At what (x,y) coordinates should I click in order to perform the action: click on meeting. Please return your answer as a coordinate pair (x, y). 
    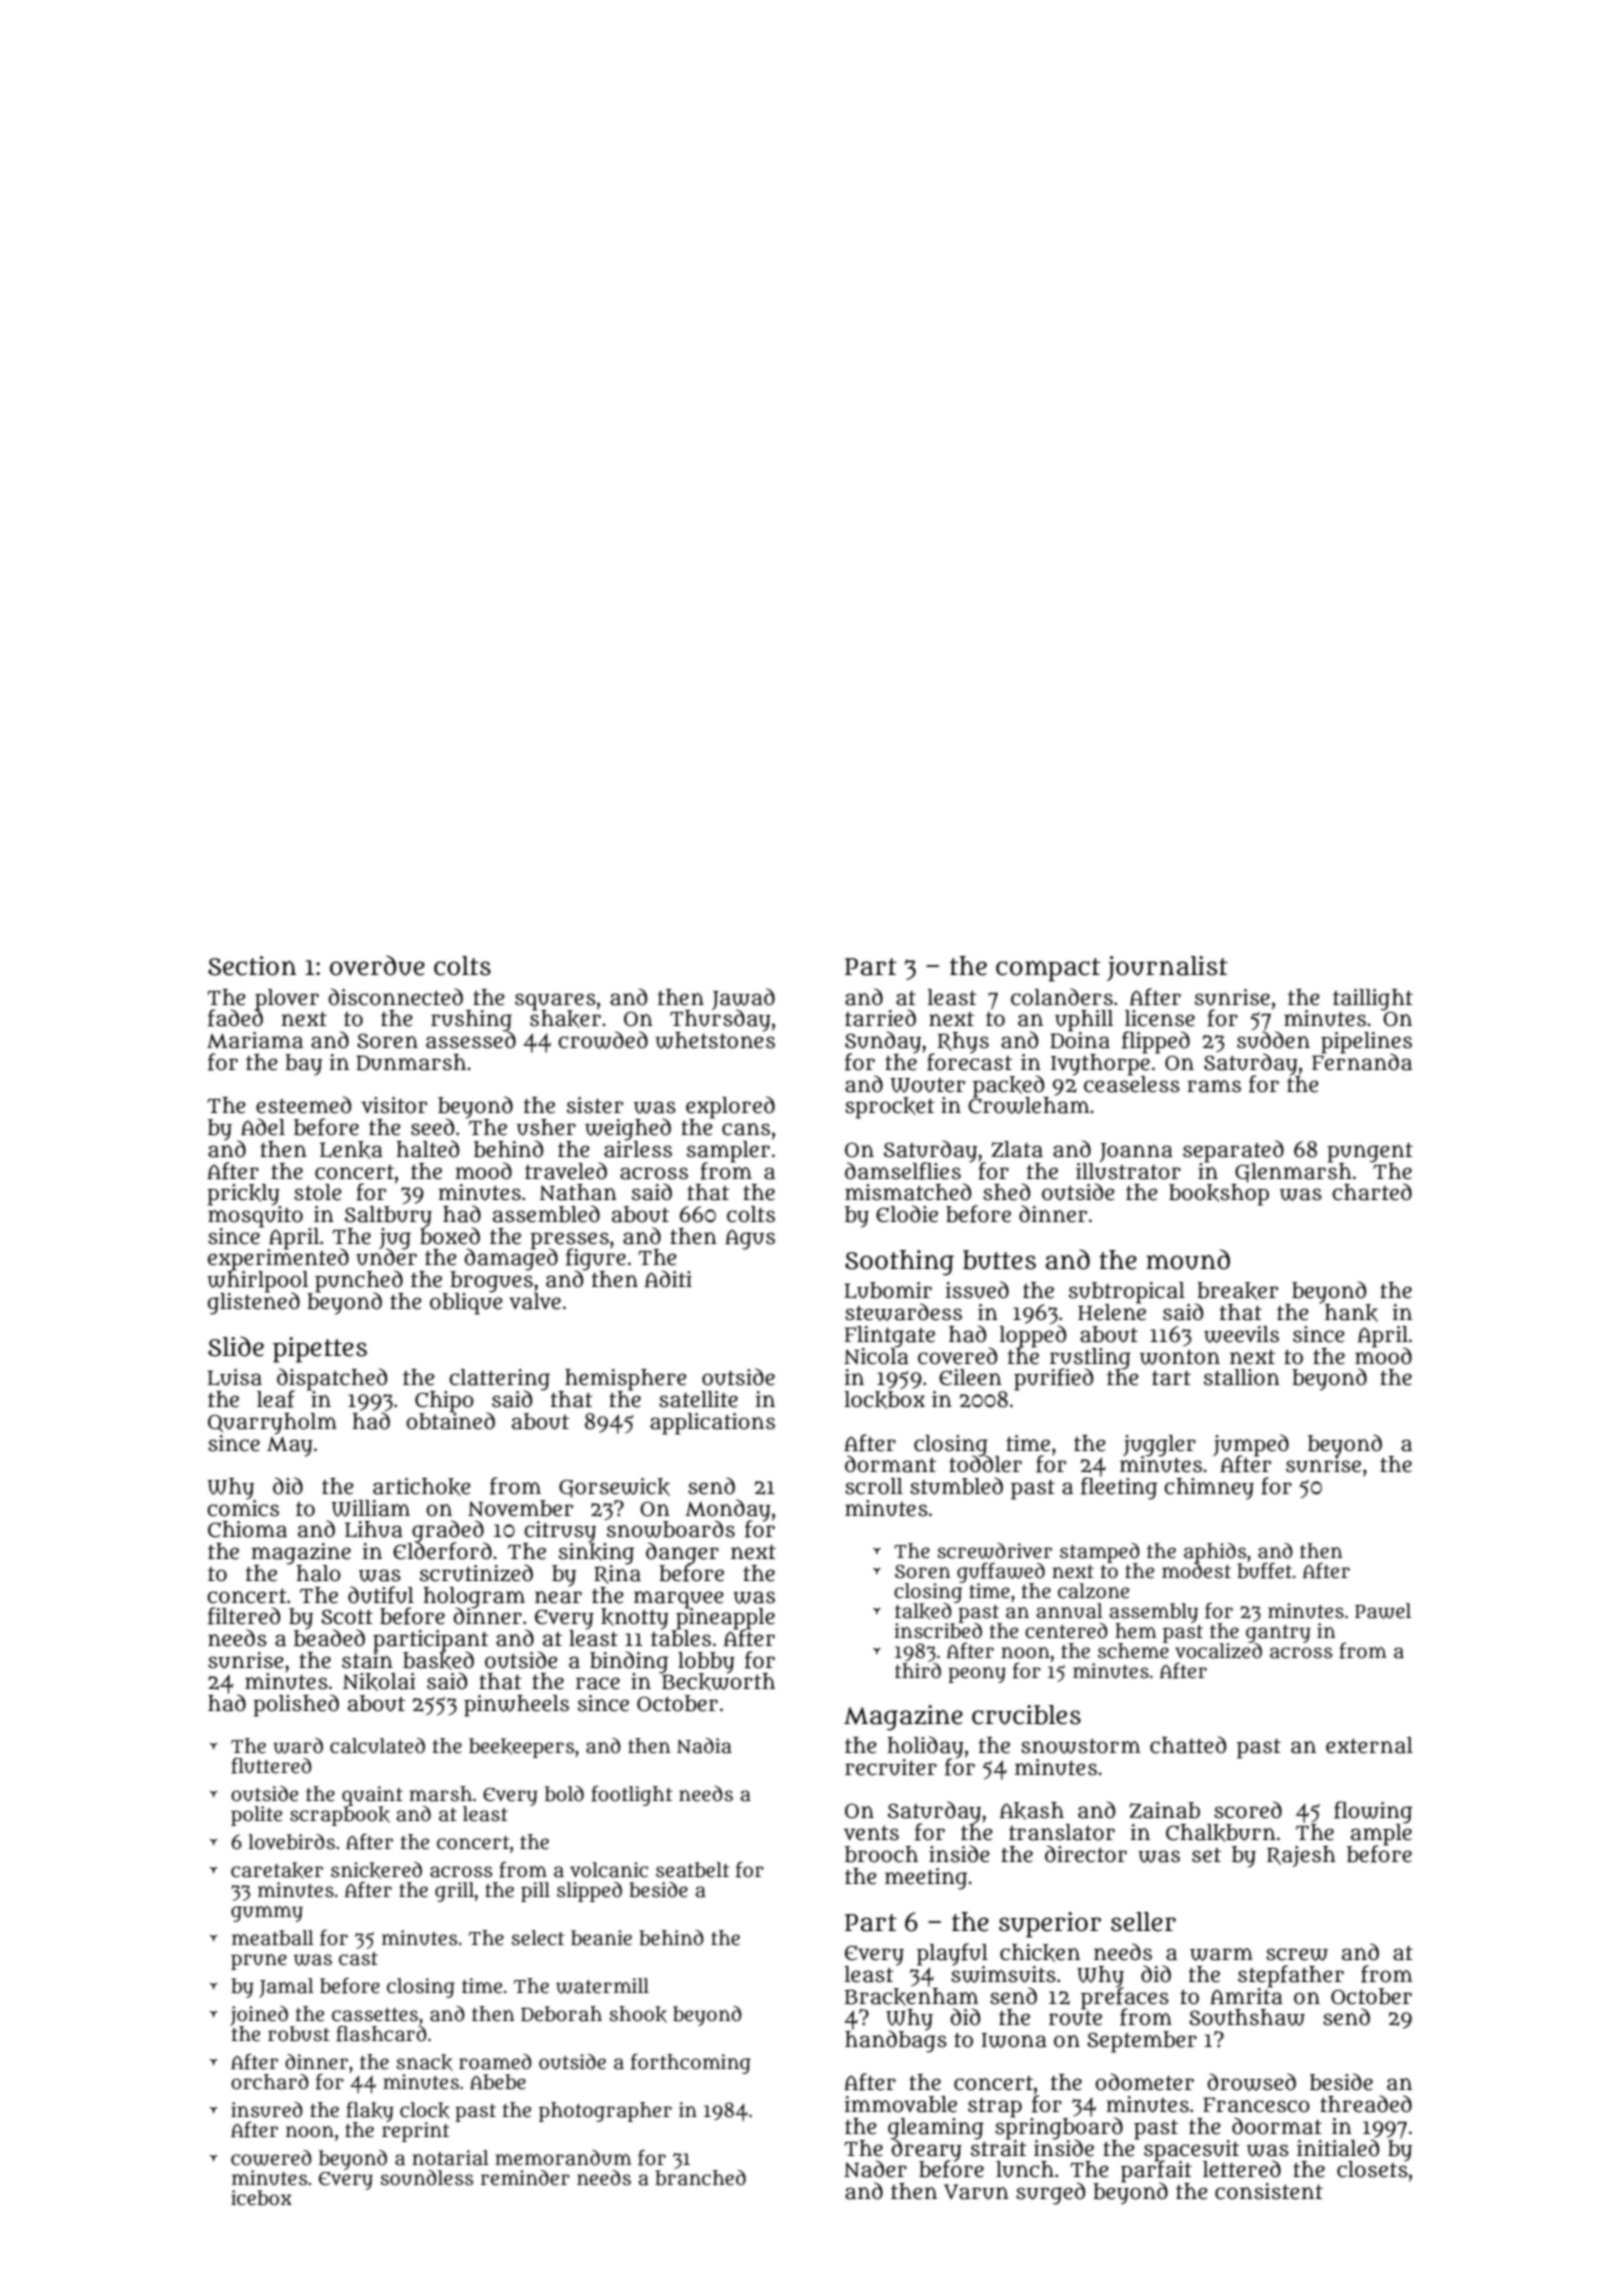
    Looking at the image, I should click on (926, 1879).
